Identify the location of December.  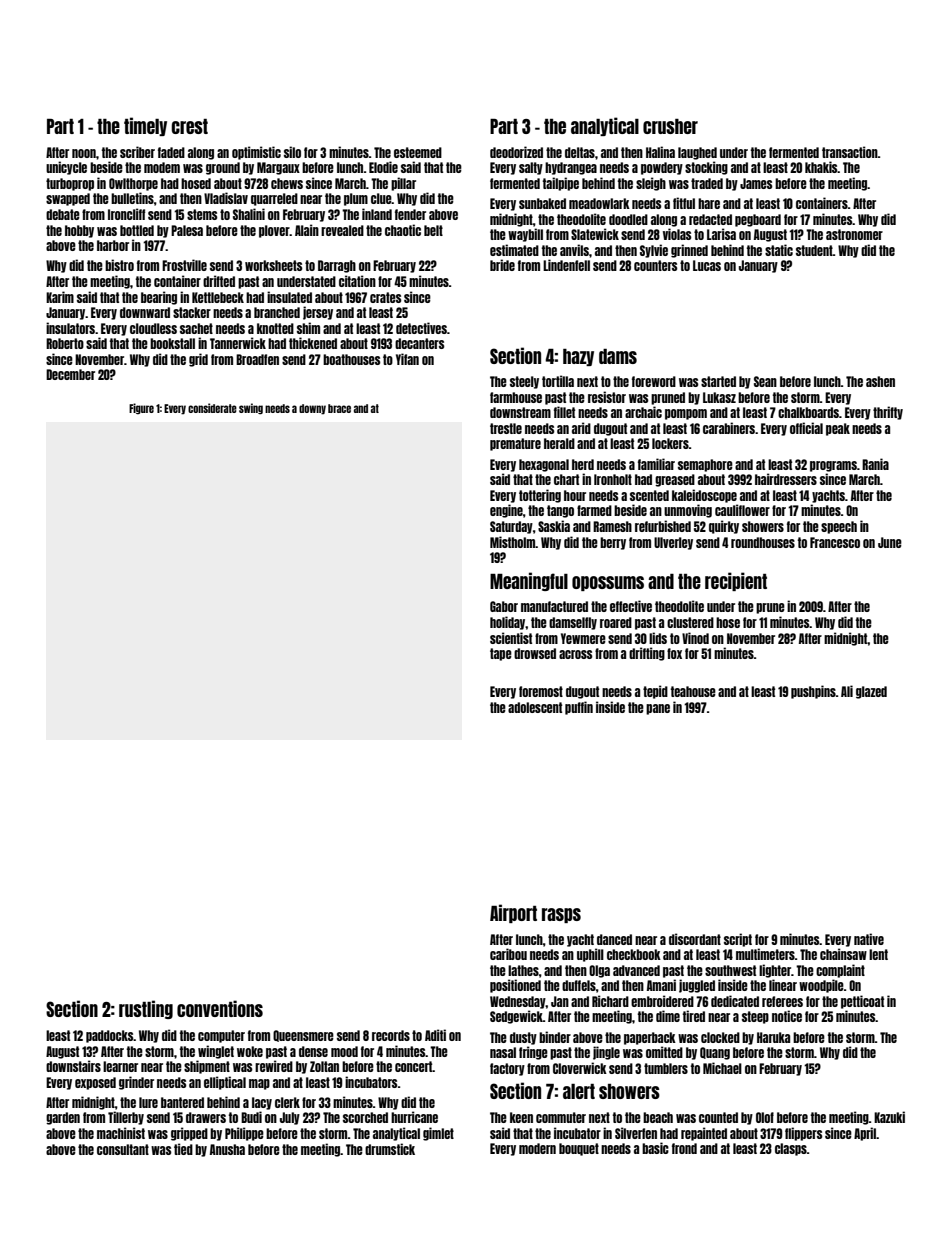
(70, 374).
